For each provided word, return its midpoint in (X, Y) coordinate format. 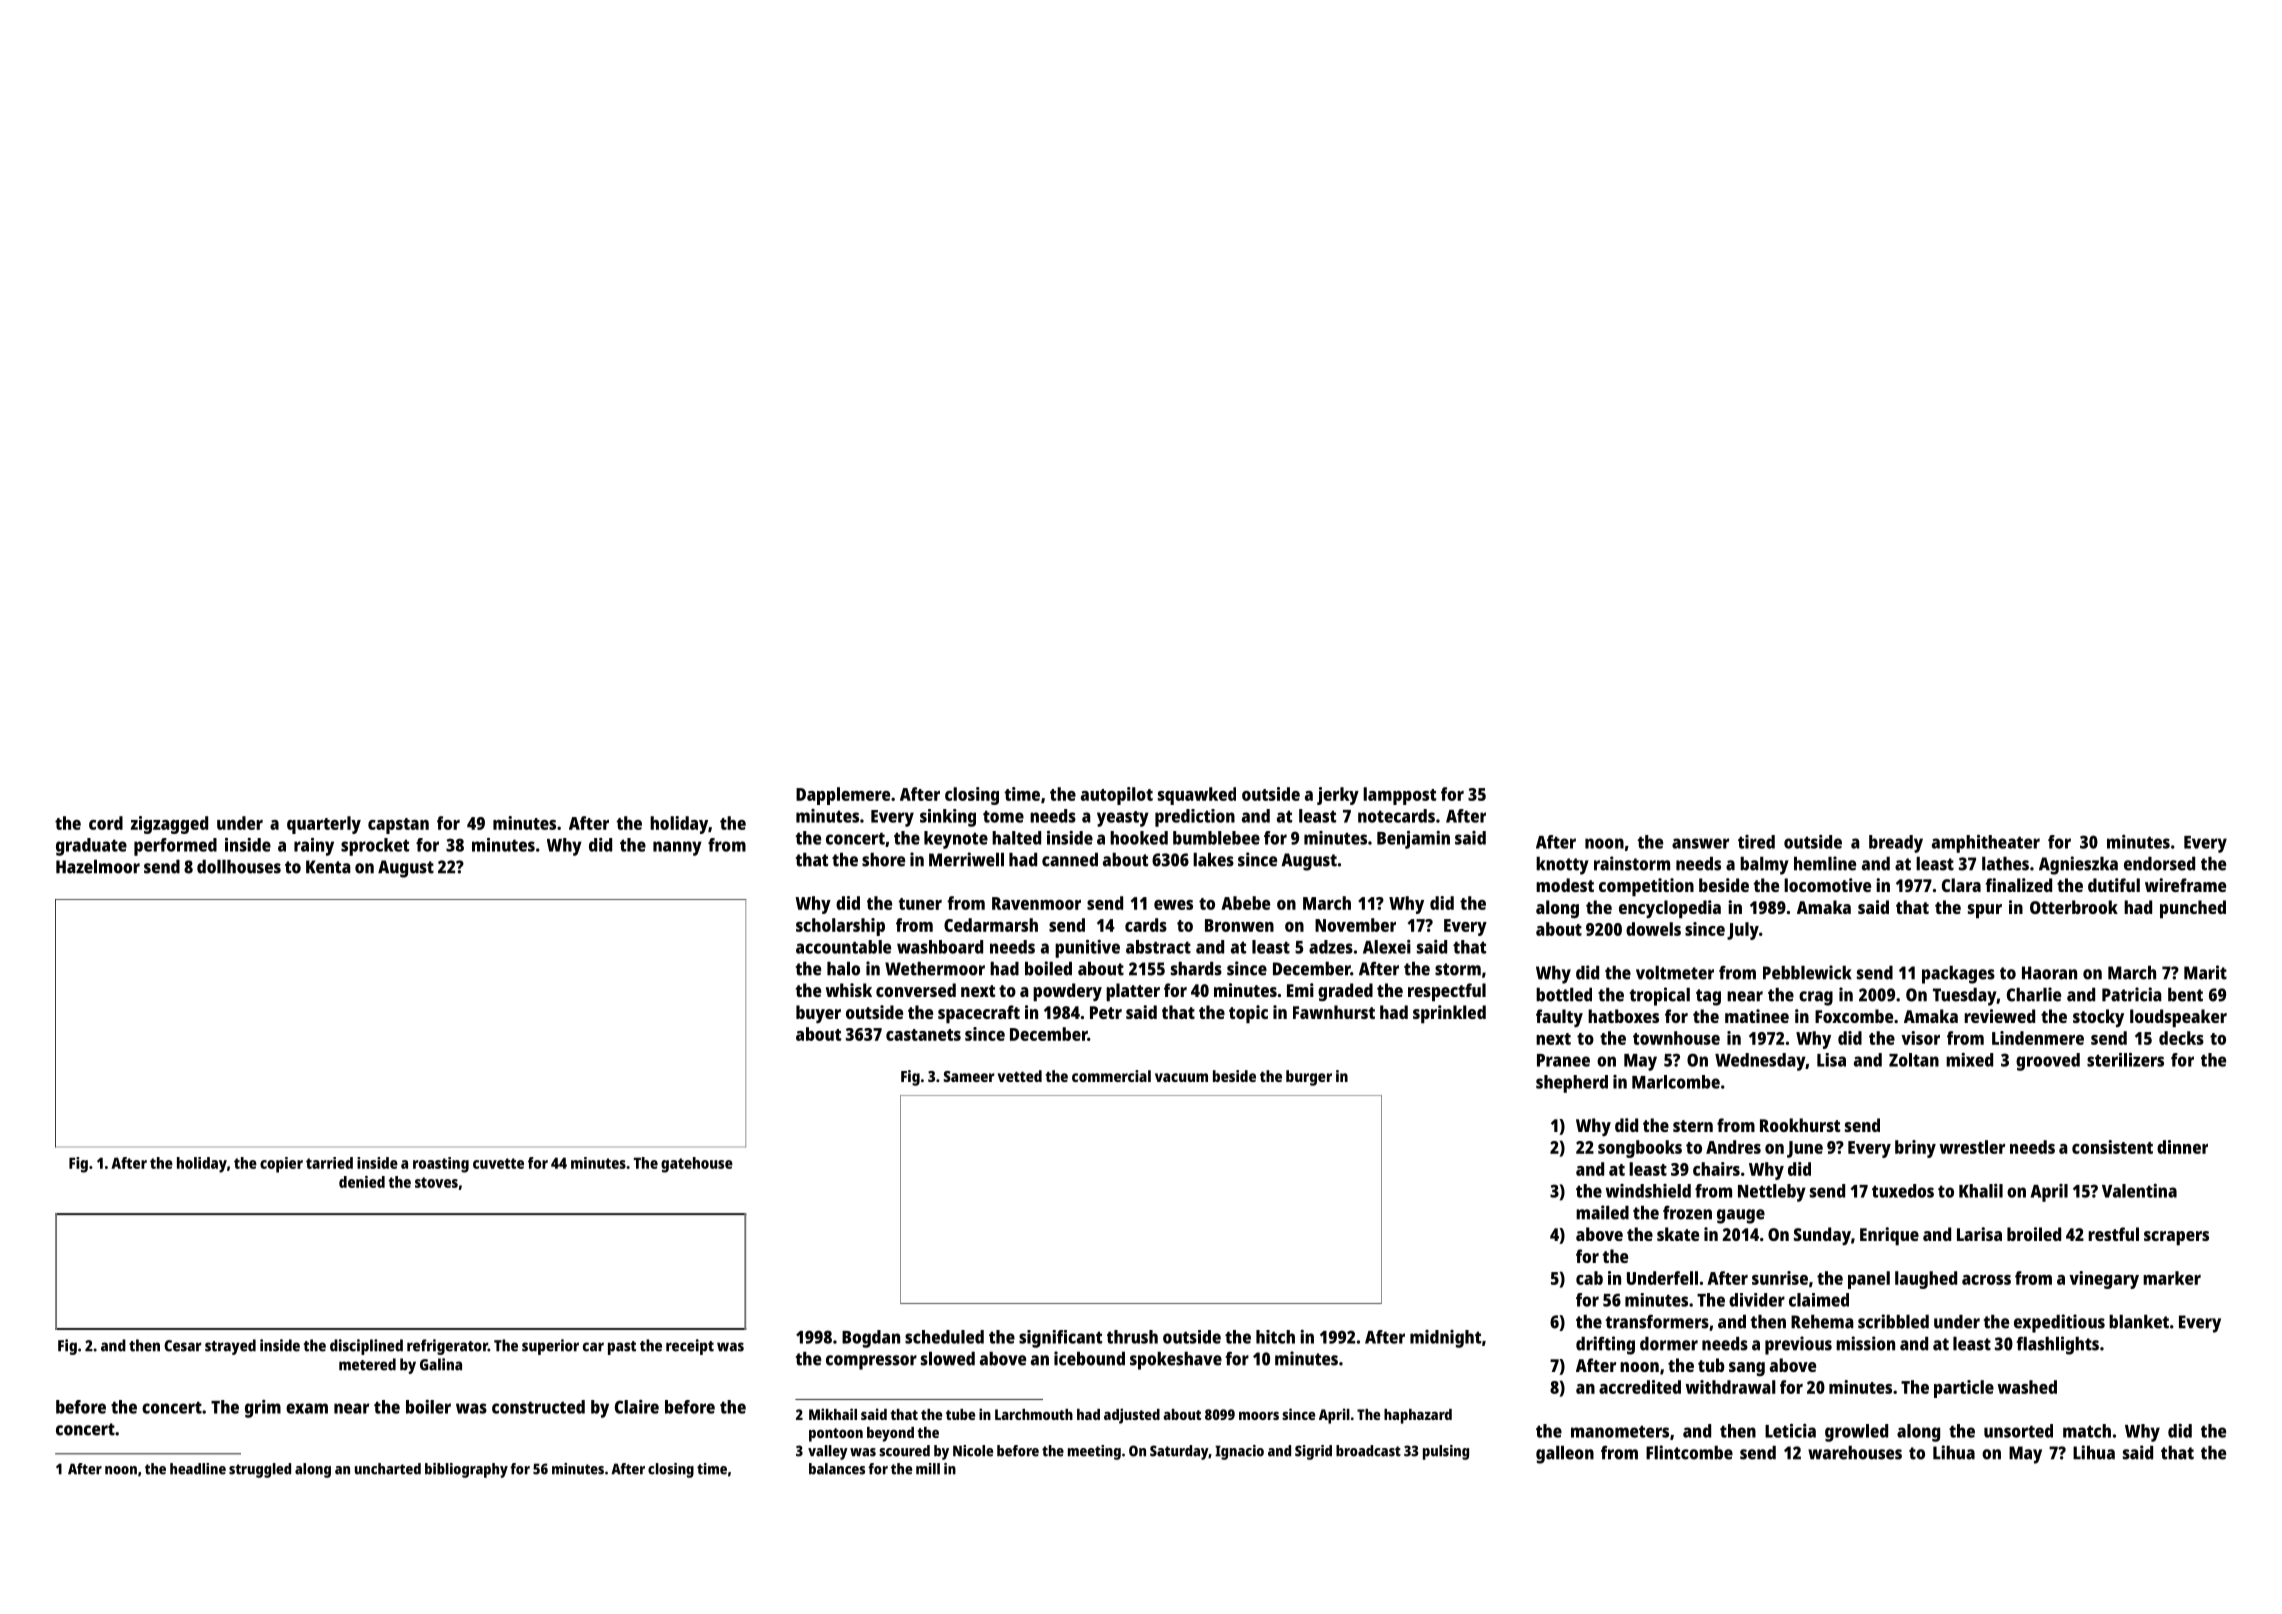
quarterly (324, 825)
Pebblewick (1807, 972)
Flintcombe (1689, 1452)
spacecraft (979, 1014)
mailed (1602, 1212)
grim (263, 1409)
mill (928, 1469)
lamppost (1399, 796)
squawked (1197, 796)
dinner (2182, 1147)
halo (843, 969)
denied (362, 1182)
